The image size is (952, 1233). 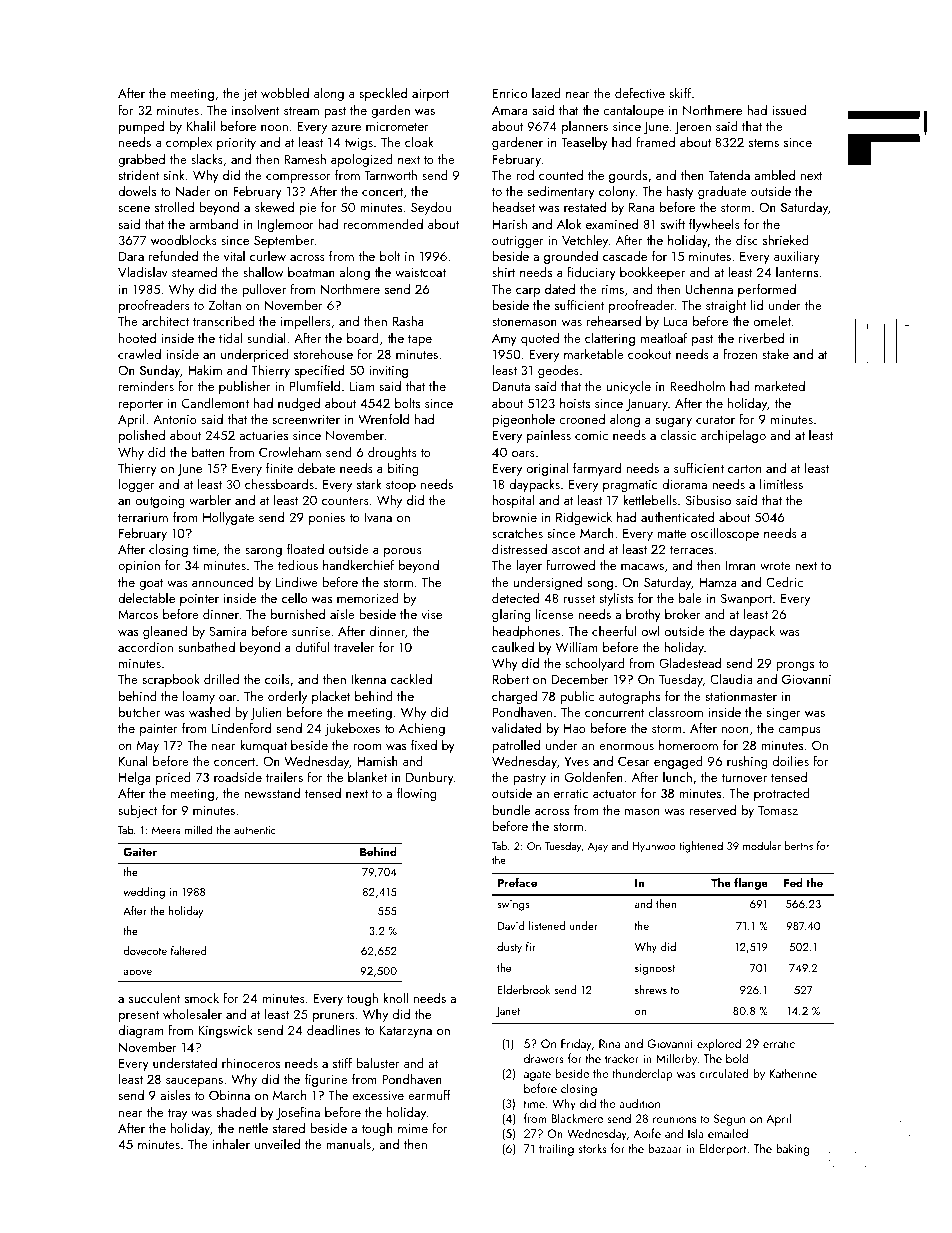 I want to click on Gaiter, so click(x=140, y=852).
